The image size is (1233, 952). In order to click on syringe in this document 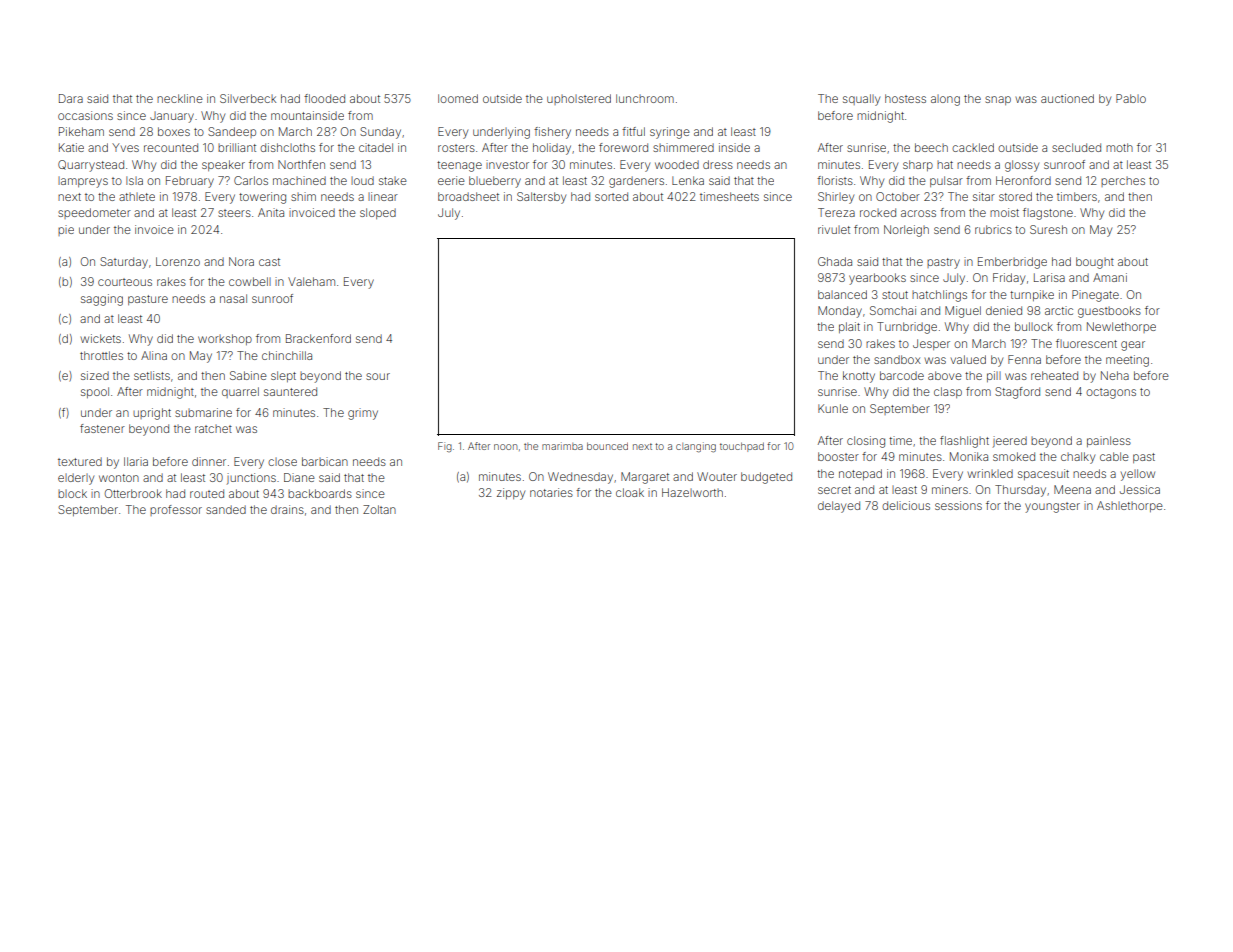, I will do `click(670, 133)`.
